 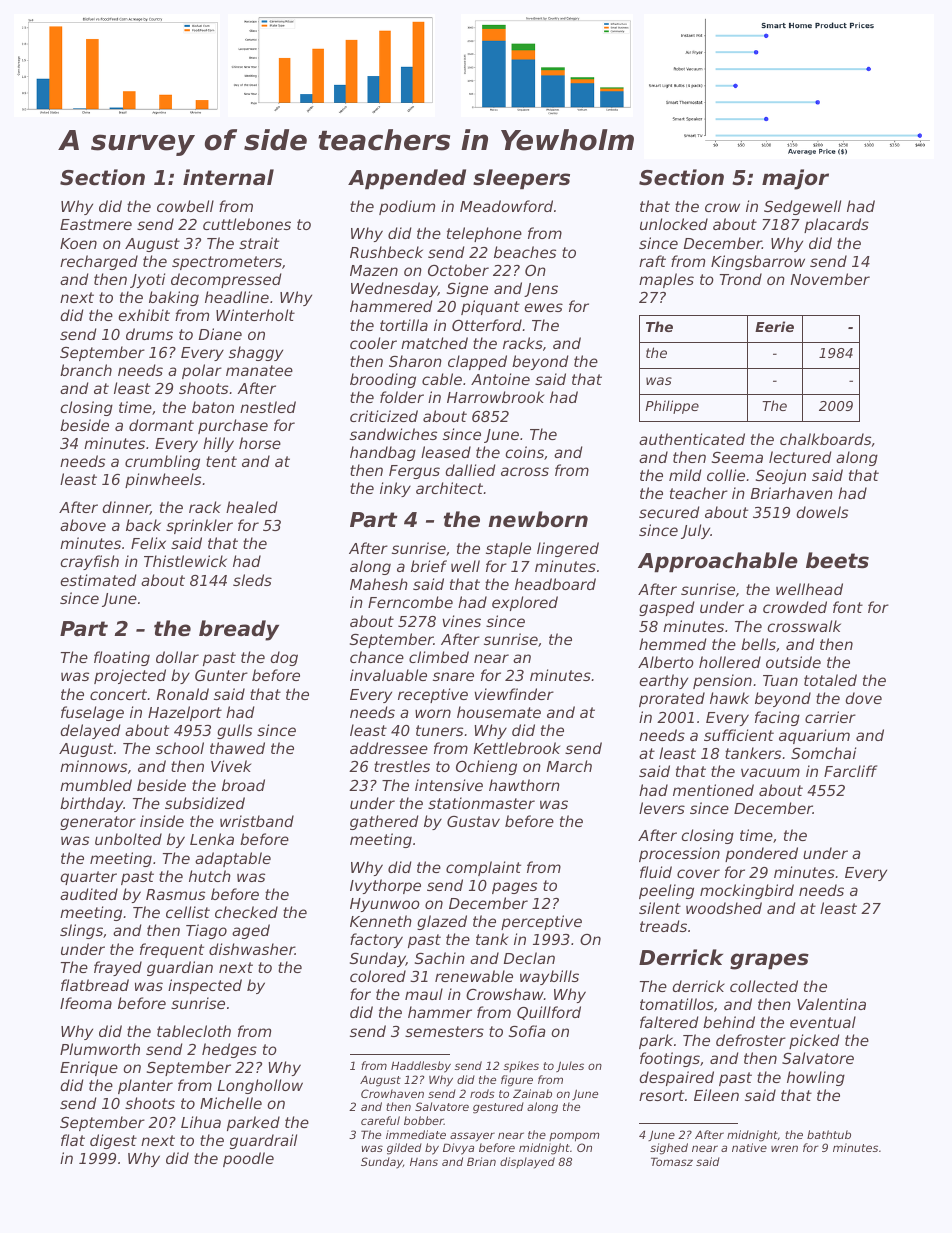 What do you see at coordinates (386, 252) in the screenshot?
I see `Rushbeck` at bounding box center [386, 252].
